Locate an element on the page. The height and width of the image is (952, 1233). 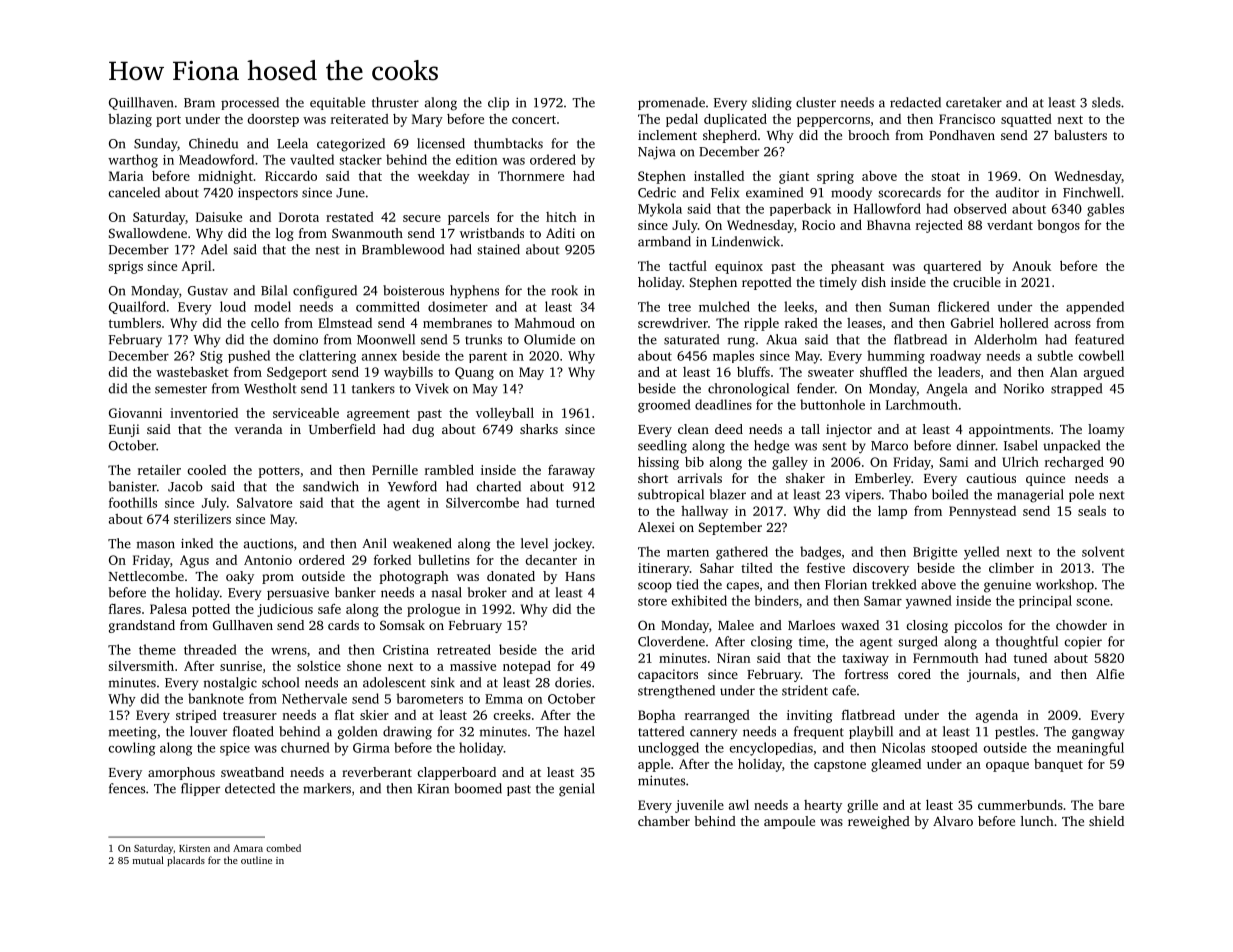
forked is located at coordinates (392, 560).
